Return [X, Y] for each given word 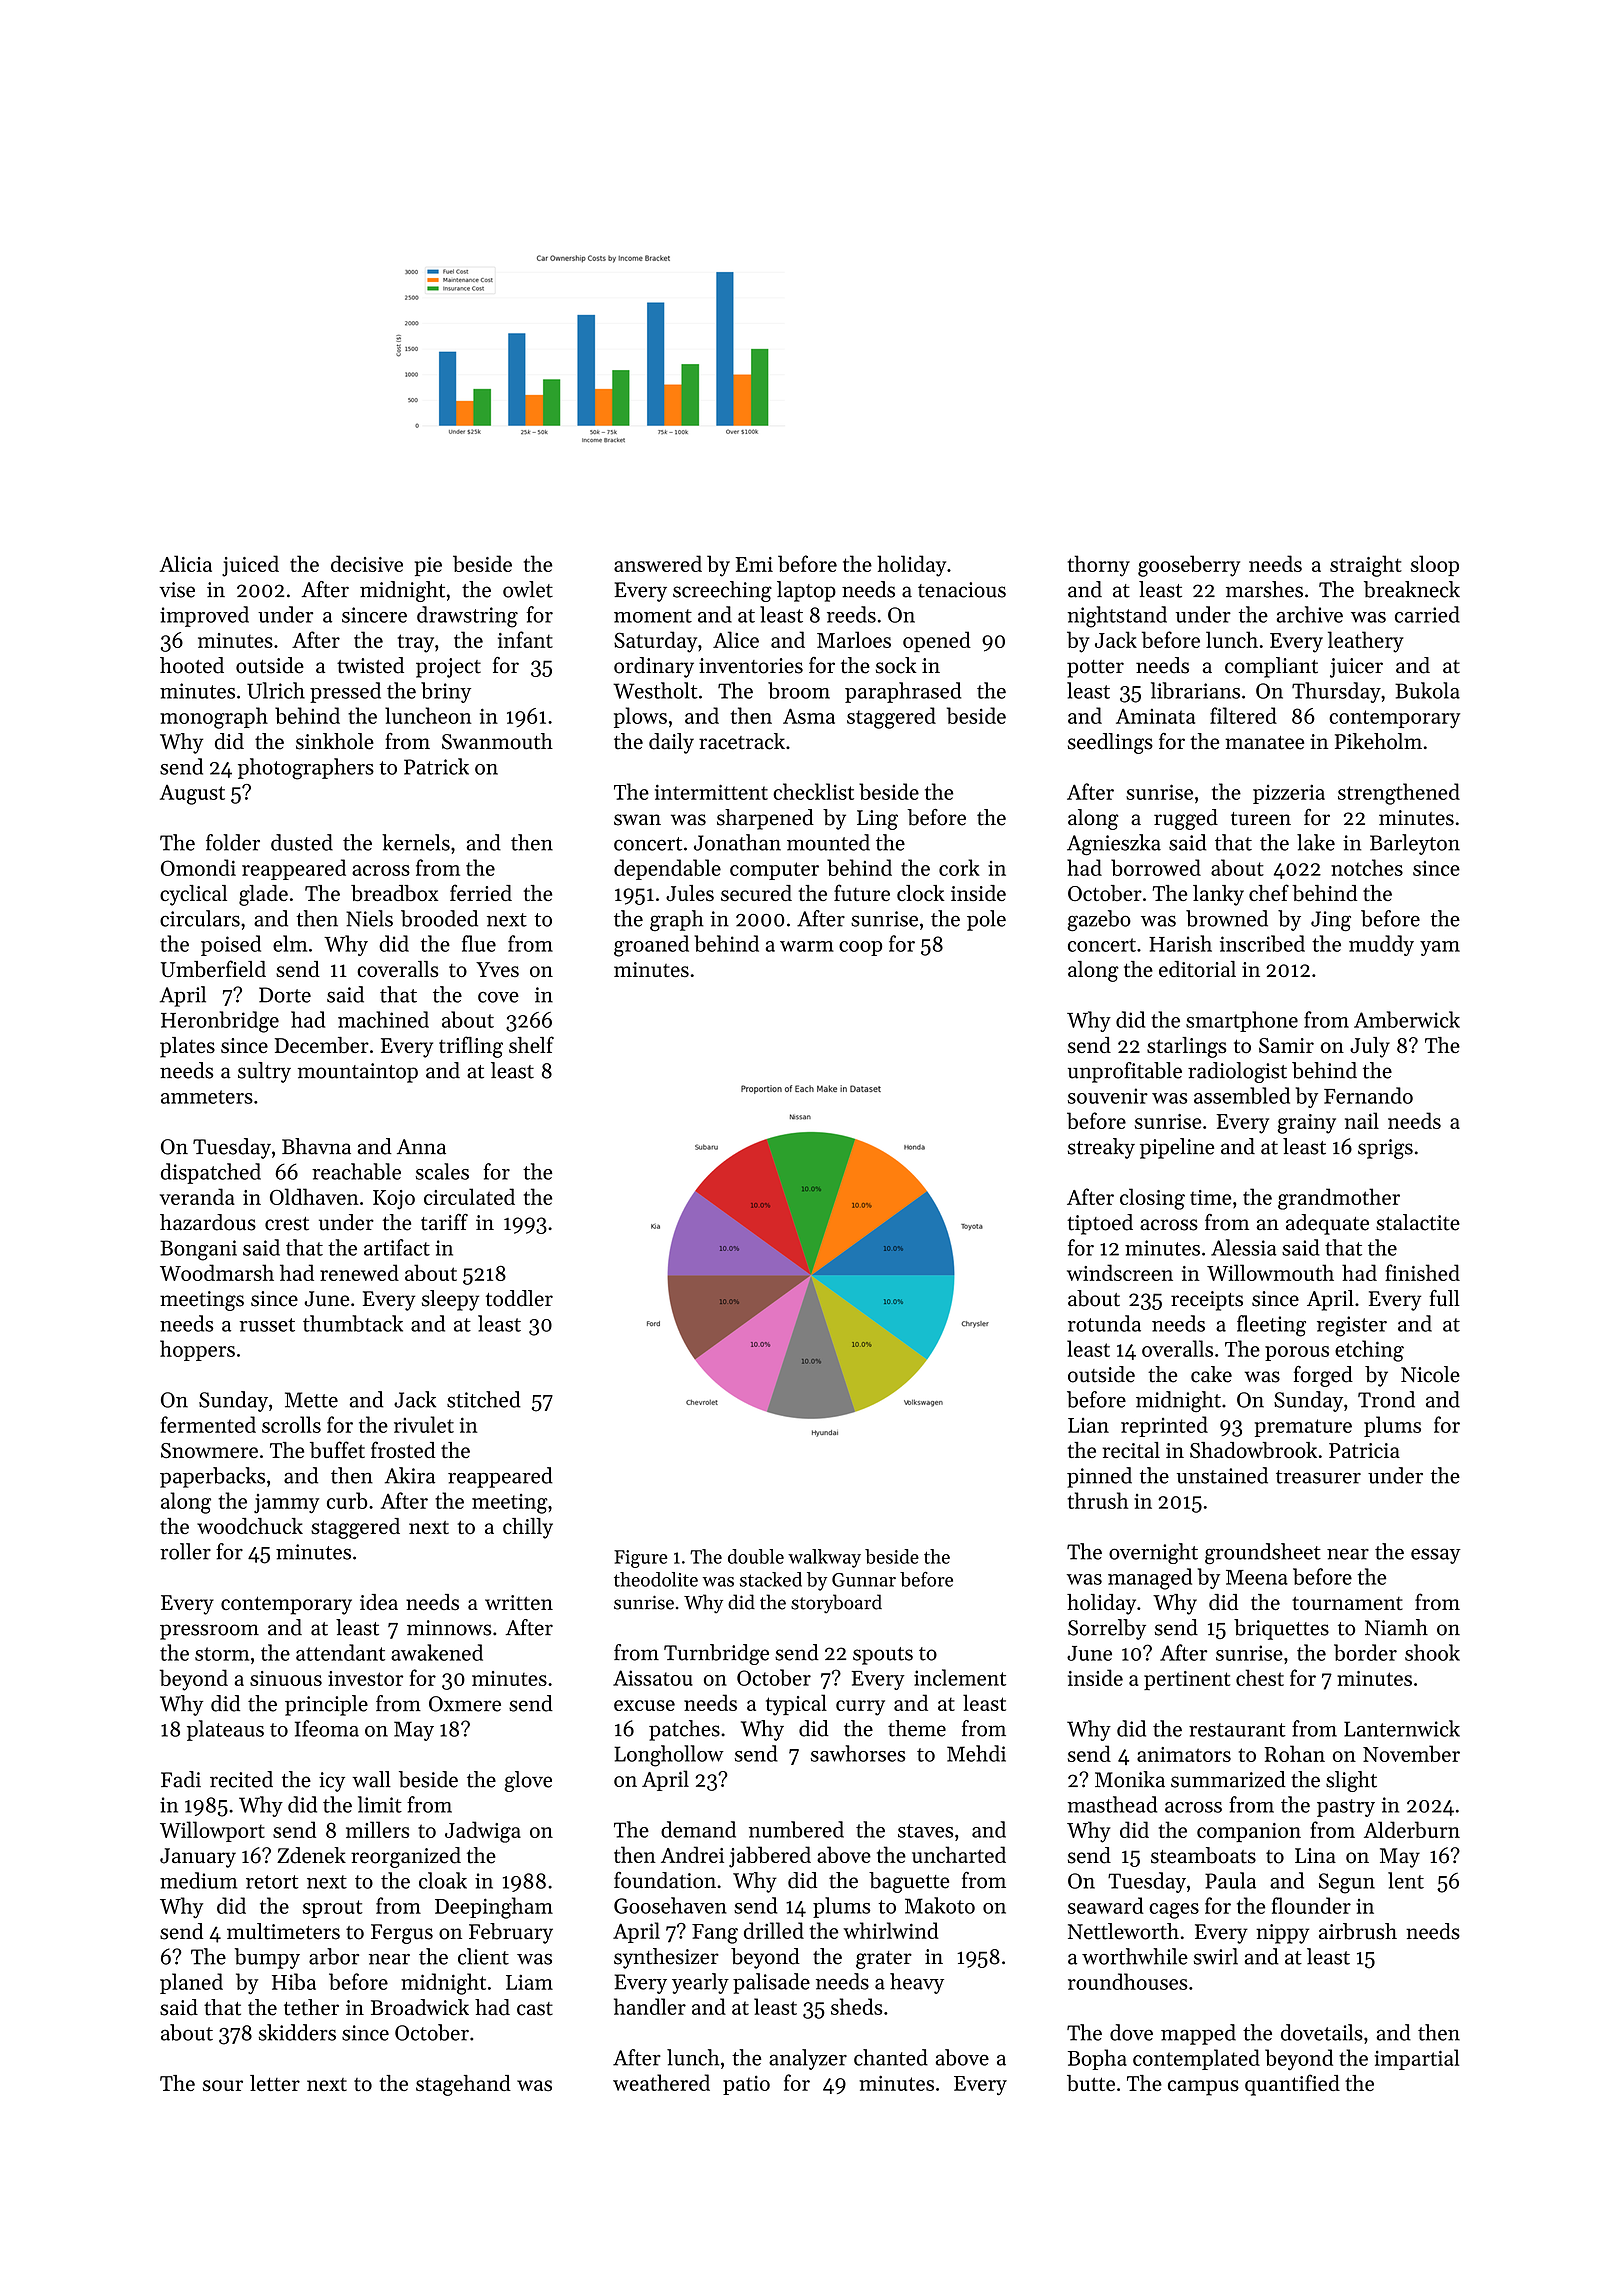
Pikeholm [1378, 741]
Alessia [1244, 1247]
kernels [416, 842]
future [862, 892]
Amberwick [1407, 1019]
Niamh [1396, 1627]
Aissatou [653, 1678]
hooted [192, 665]
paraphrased [903, 692]
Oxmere [465, 1704]
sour [223, 2085]
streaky [1101, 1148]
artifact [397, 1247]
